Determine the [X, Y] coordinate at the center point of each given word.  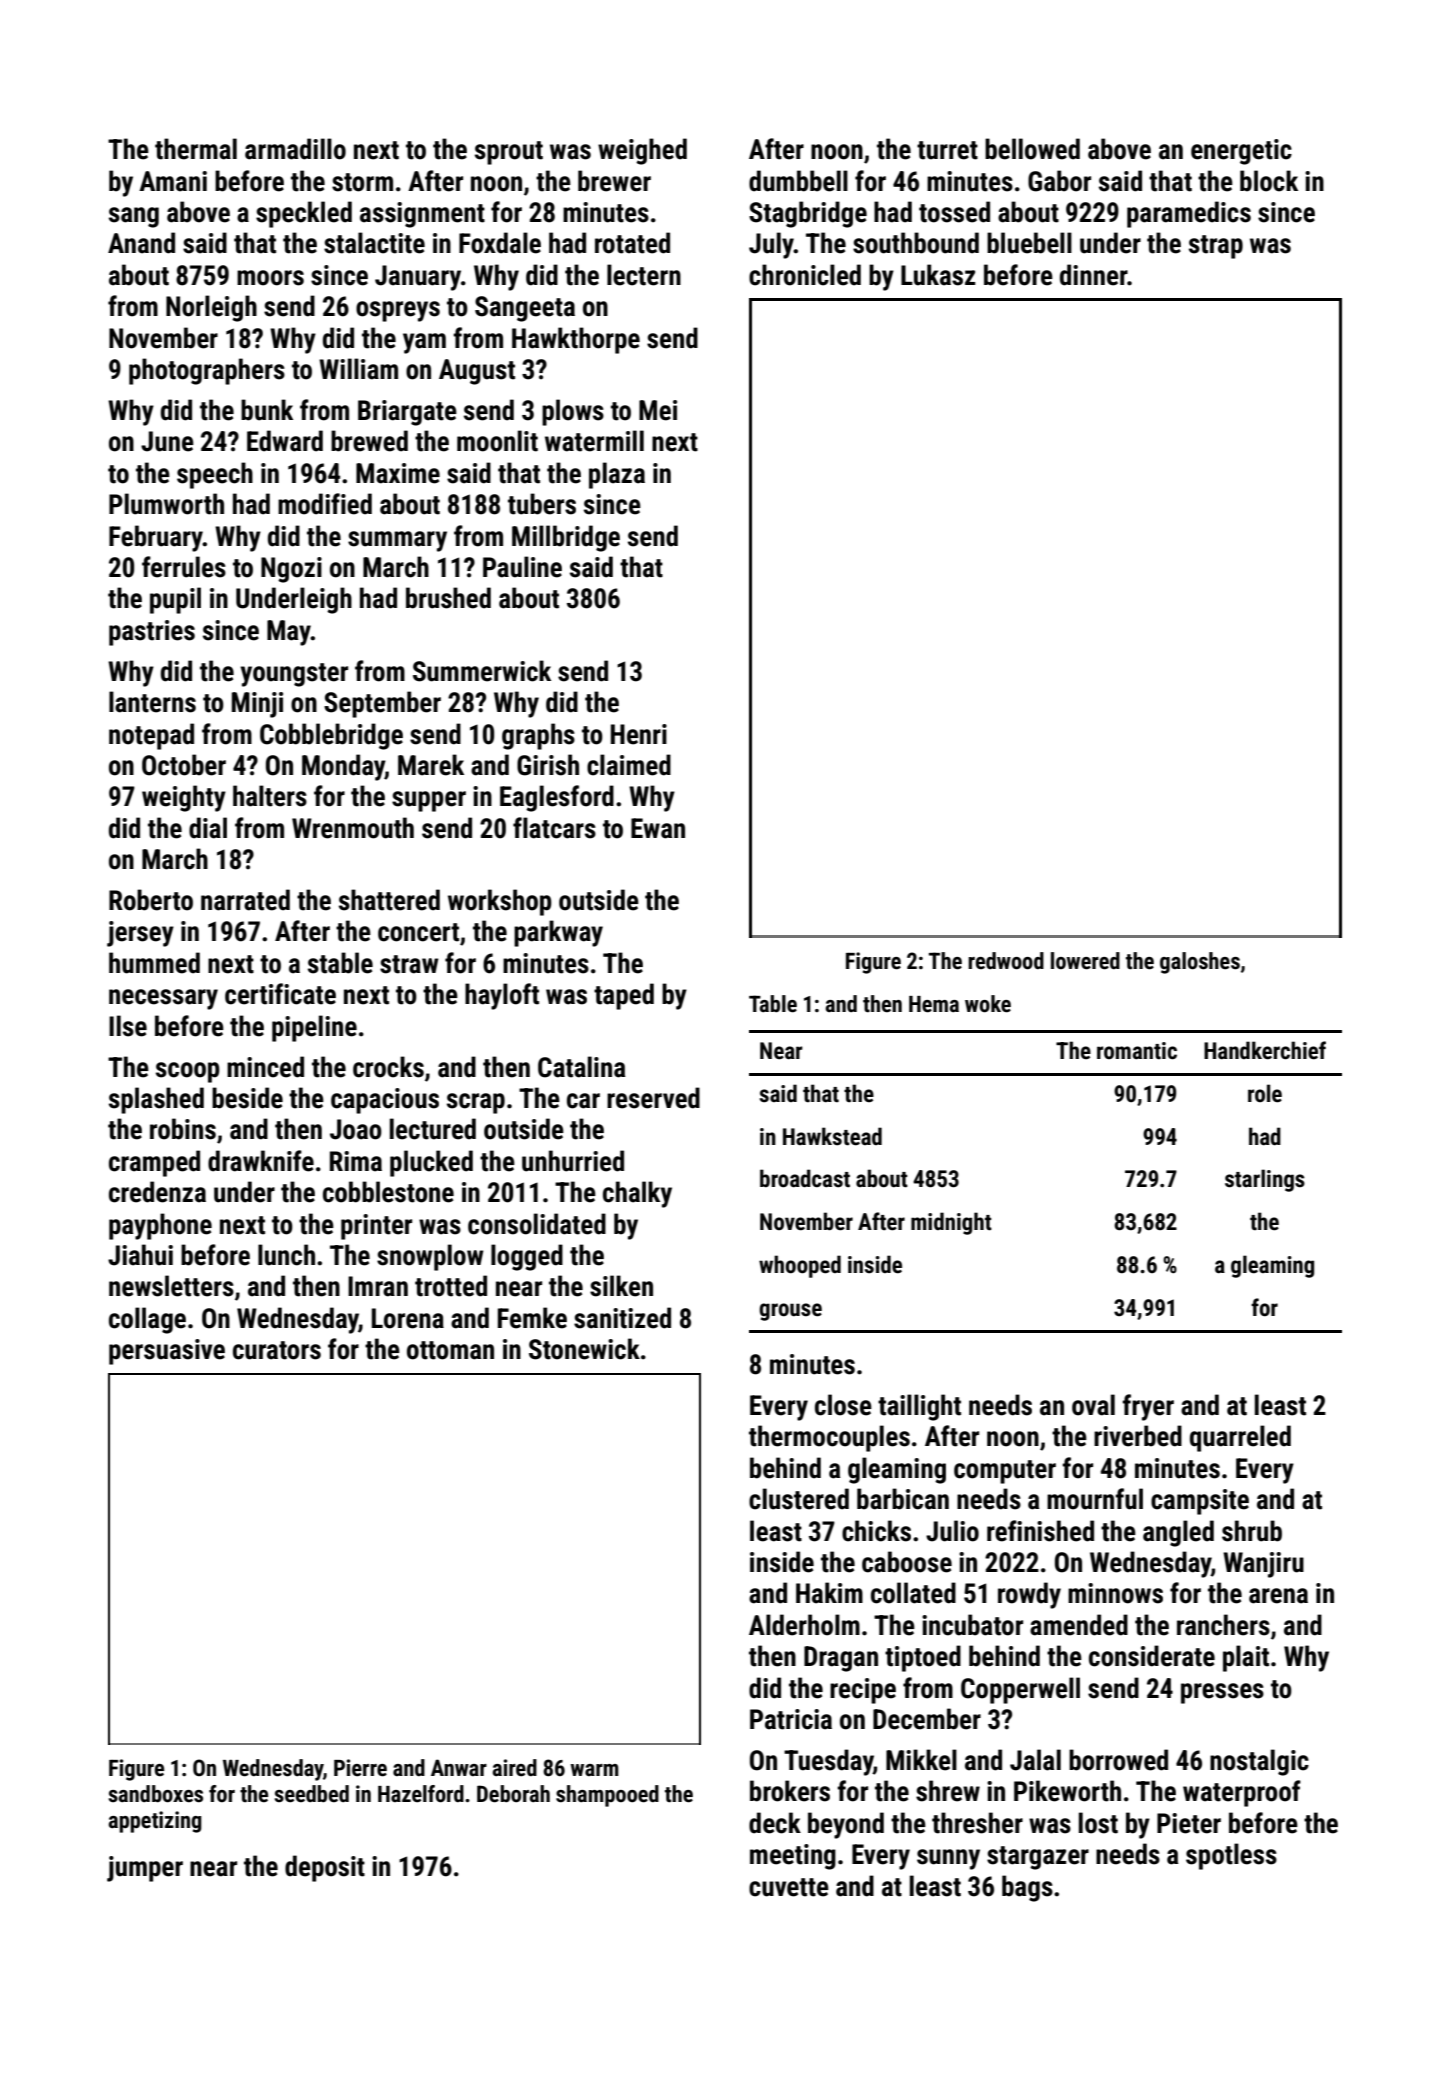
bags [1027, 1888]
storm [362, 182]
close [843, 1405]
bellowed [1032, 149]
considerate [1152, 1656]
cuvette [789, 1887]
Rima [356, 1161]
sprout [509, 153]
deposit [325, 1868]
